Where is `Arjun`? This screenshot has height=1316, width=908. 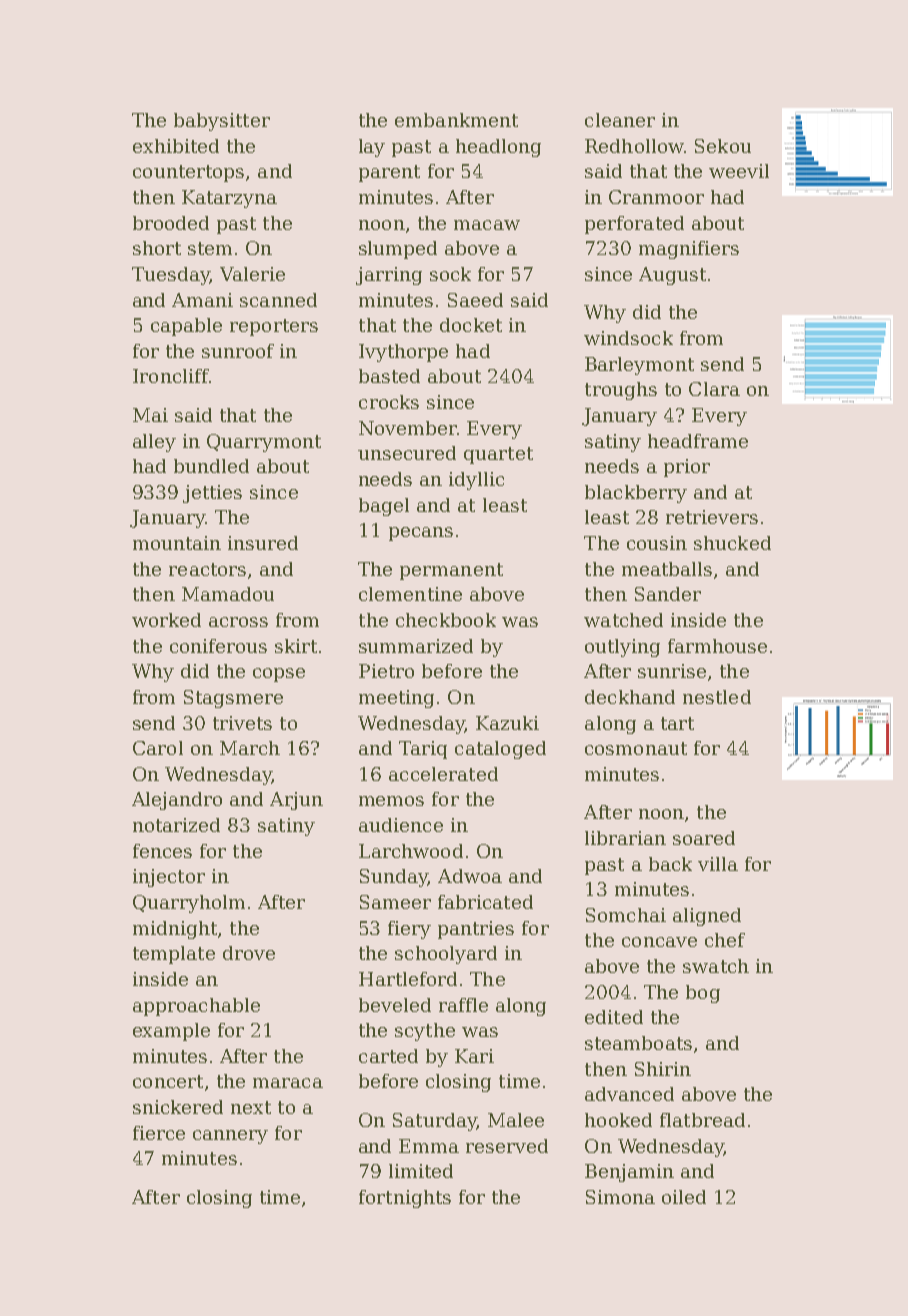
Arjun is located at coordinates (296, 801).
